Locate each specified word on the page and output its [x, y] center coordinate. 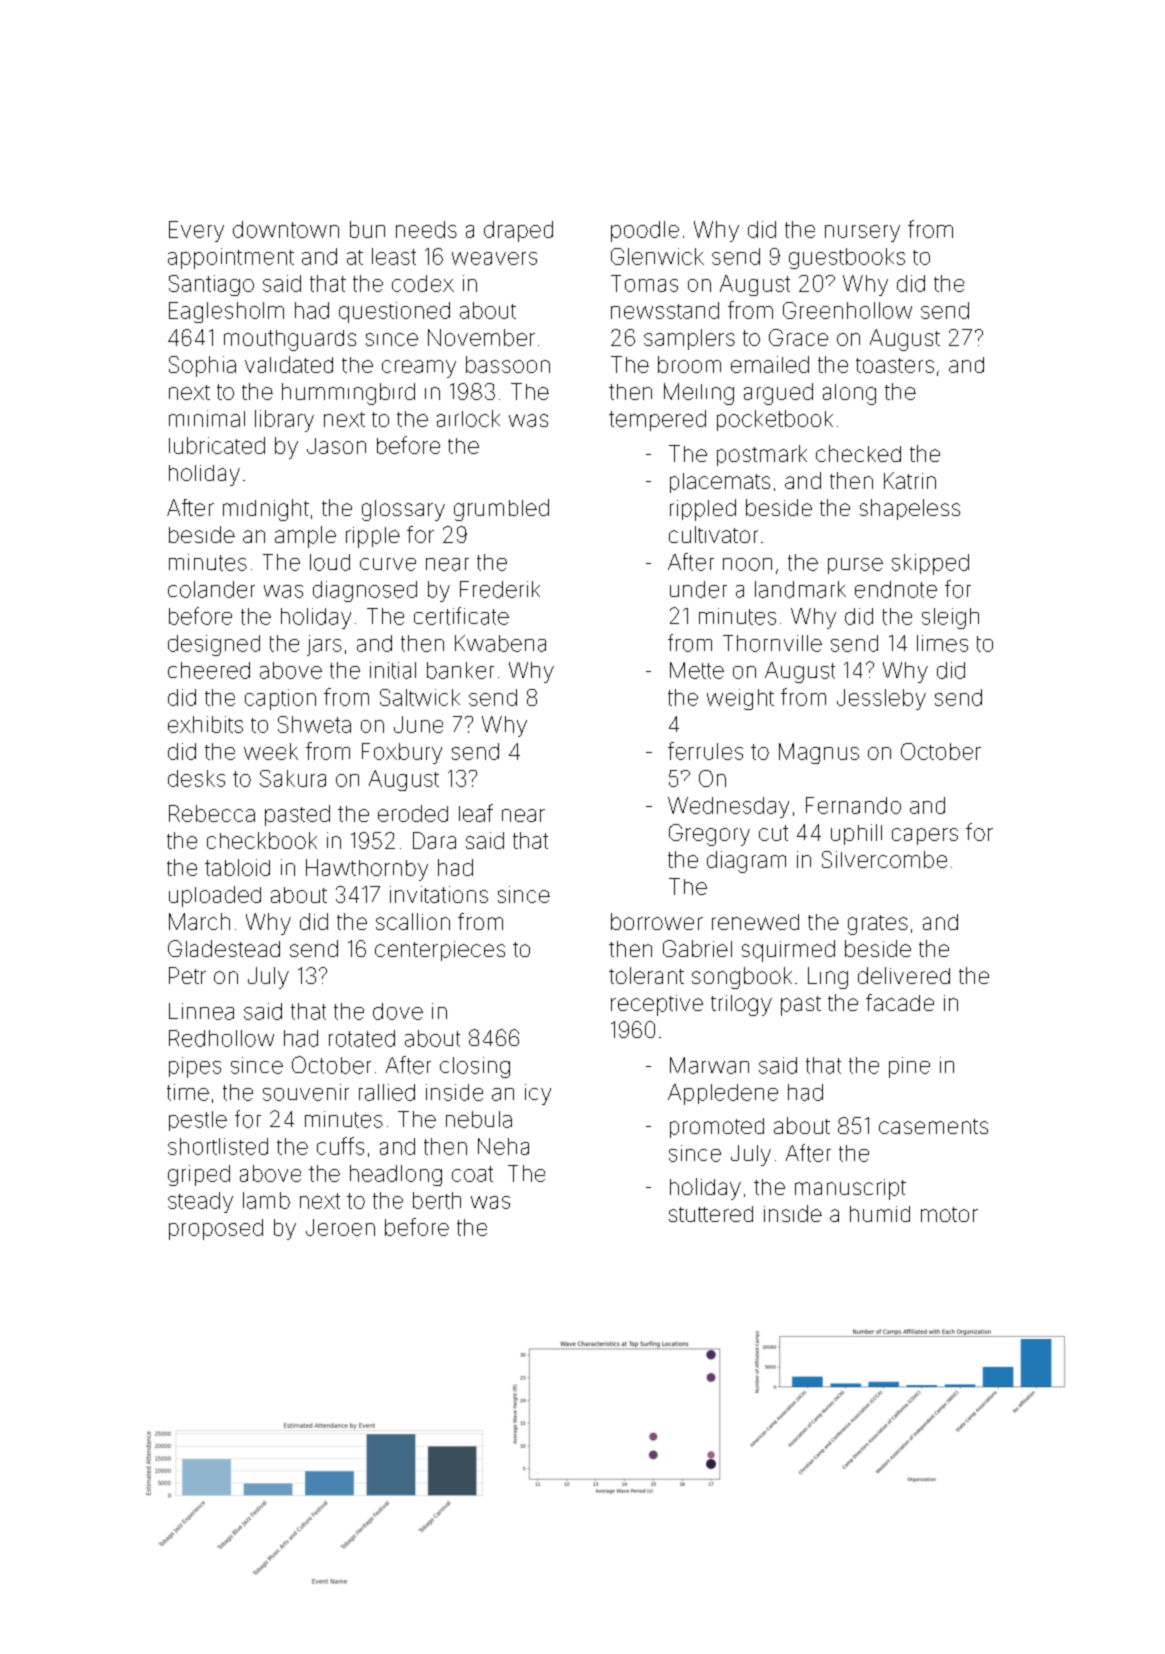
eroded [413, 813]
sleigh [950, 618]
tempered [657, 420]
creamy [419, 369]
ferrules [705, 751]
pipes [195, 1067]
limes [942, 643]
